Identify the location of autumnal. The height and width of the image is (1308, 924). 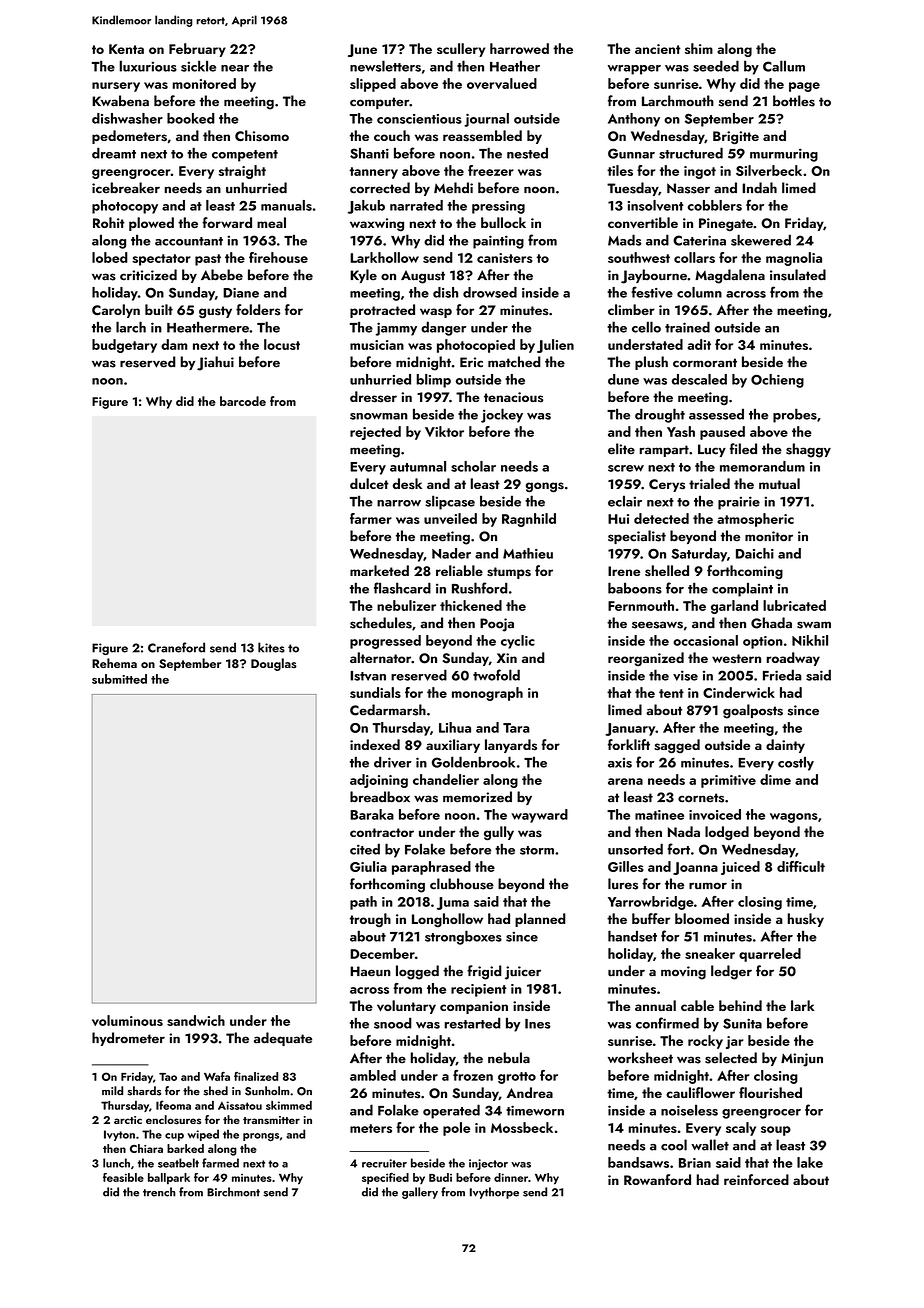
(418, 466).
